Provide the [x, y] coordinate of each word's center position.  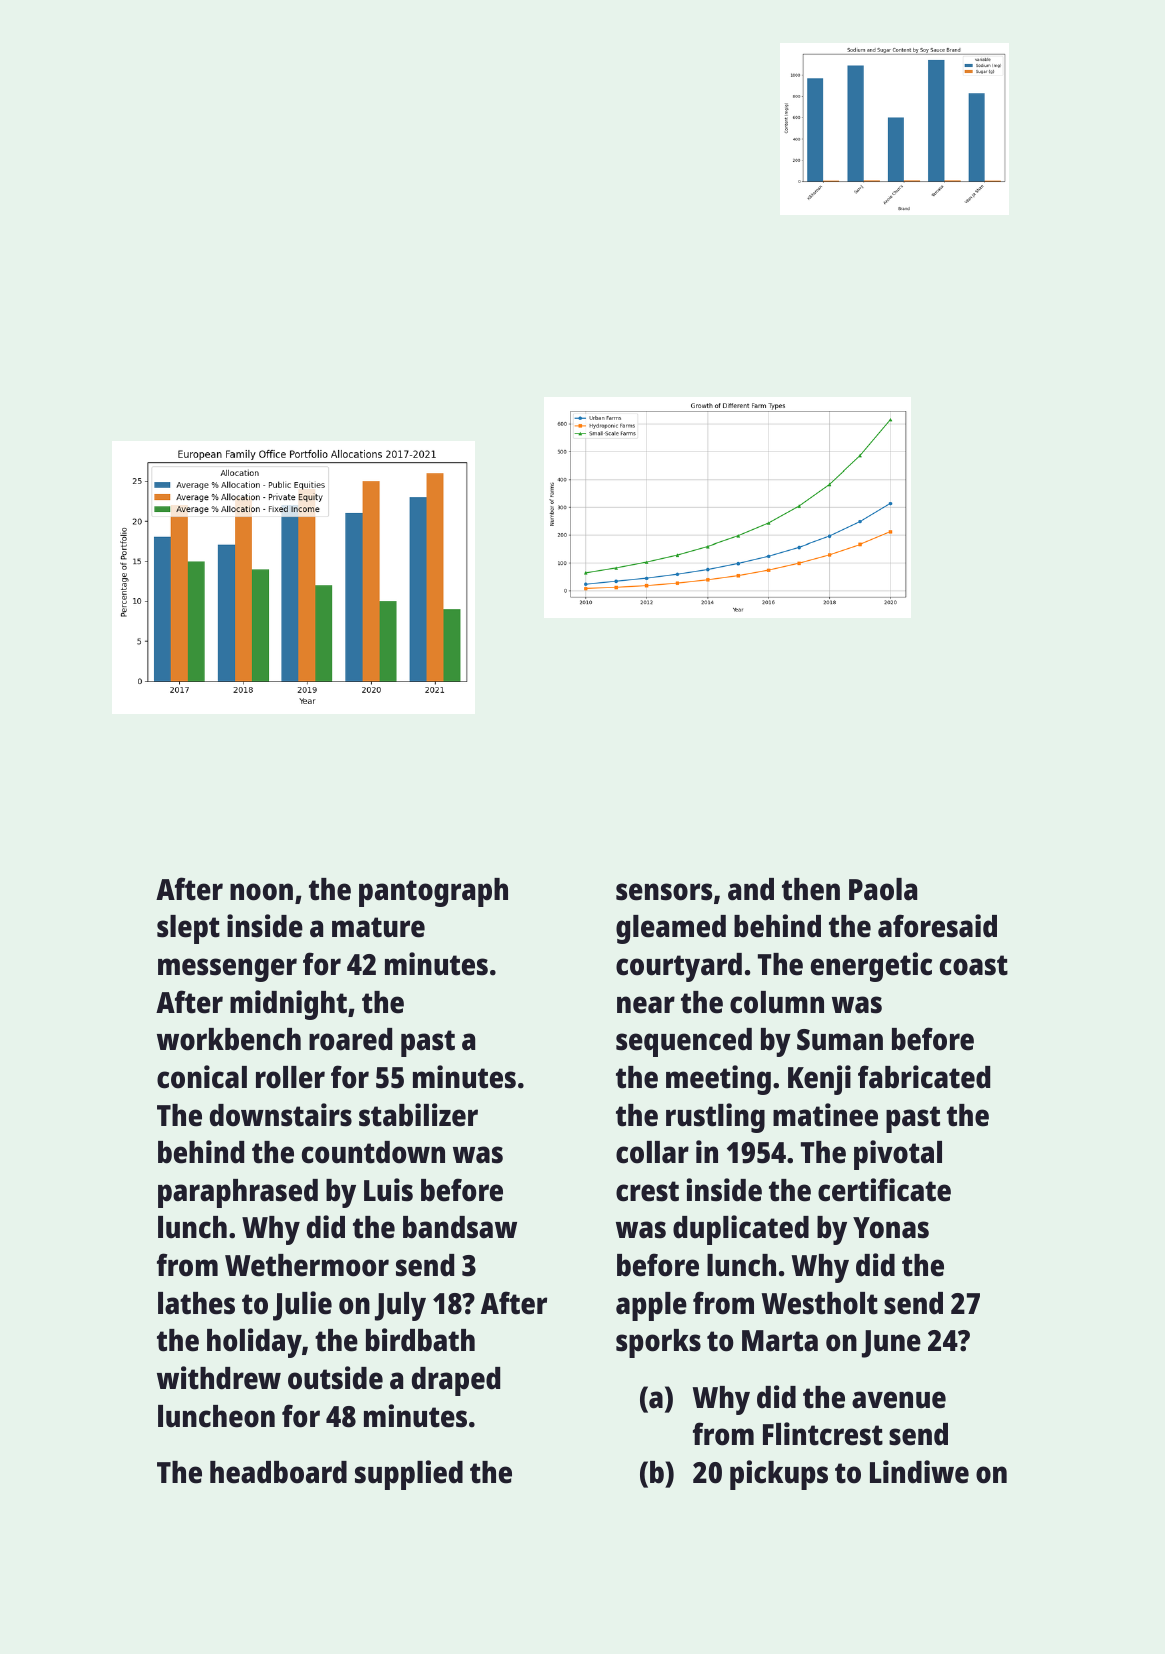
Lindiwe [919, 1472]
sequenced [684, 1042]
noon [261, 892]
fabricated [924, 1077]
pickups [779, 1475]
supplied [409, 1475]
